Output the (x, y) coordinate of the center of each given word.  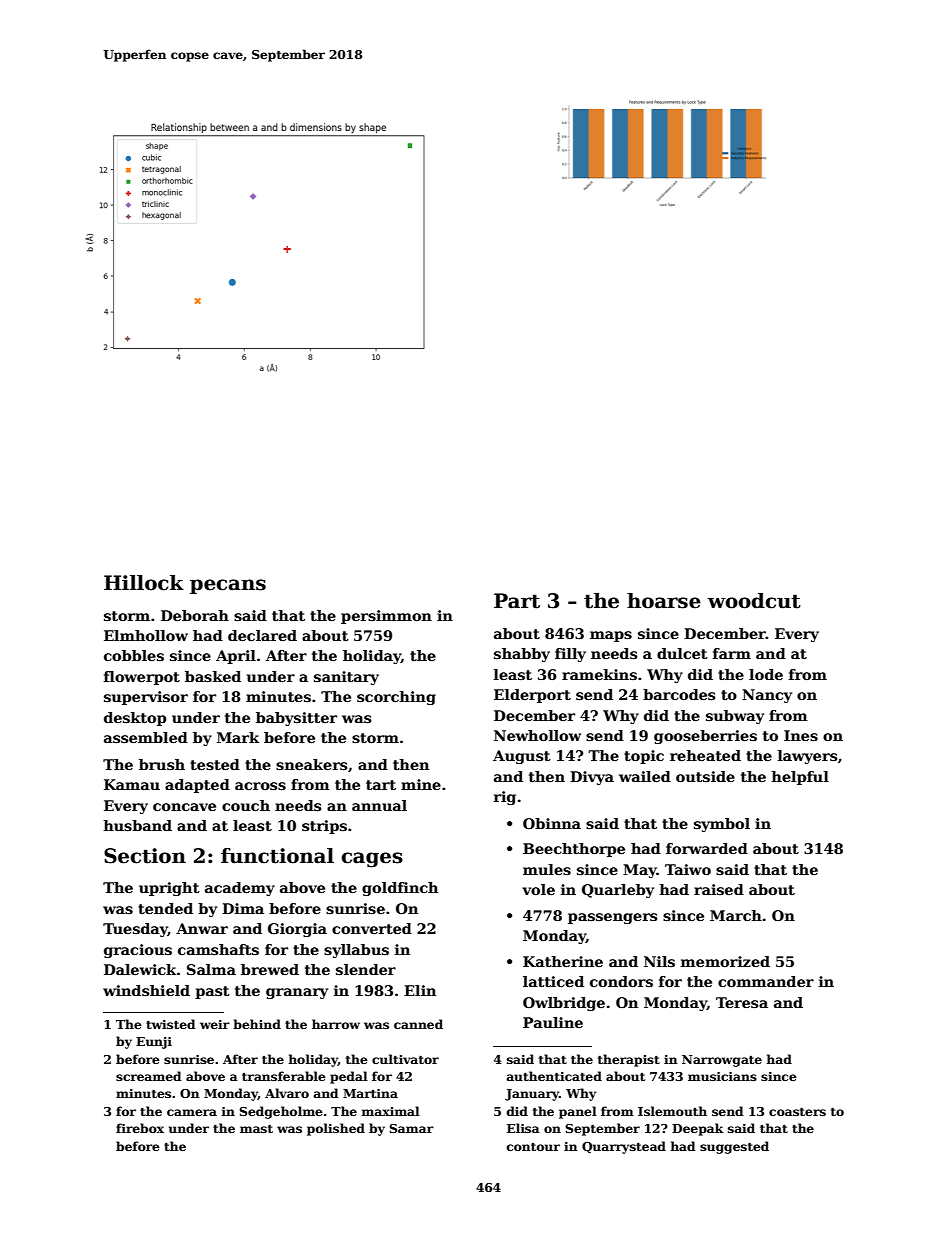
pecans (228, 586)
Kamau (132, 784)
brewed (270, 969)
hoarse (664, 601)
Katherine (563, 961)
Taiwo (688, 869)
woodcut (754, 601)
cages (372, 860)
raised (719, 889)
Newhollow (537, 735)
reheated (705, 755)
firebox (140, 1128)
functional (277, 856)
